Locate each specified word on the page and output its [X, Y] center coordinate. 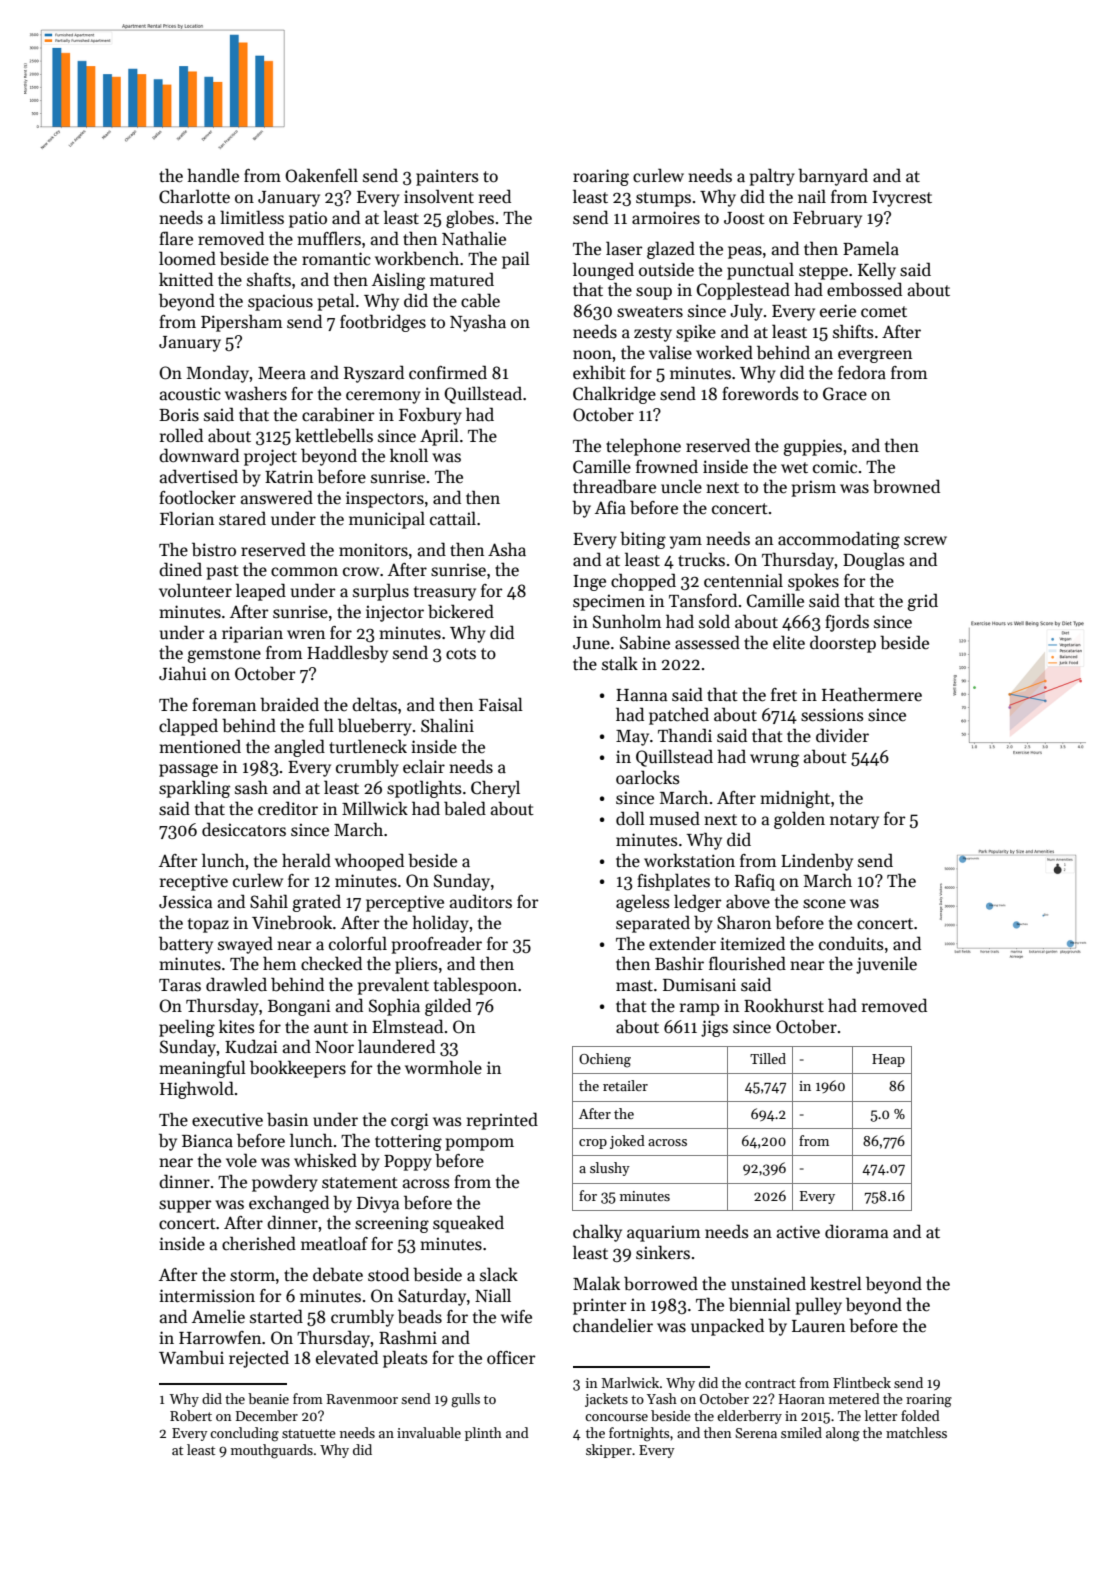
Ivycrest [902, 199]
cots [461, 654]
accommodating [839, 540]
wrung [774, 760]
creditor [288, 808]
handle [213, 175]
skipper [609, 1451]
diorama [856, 1231]
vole [241, 1160]
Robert [191, 1415]
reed [495, 196]
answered [277, 497]
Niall [493, 1295]
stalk [620, 663]
